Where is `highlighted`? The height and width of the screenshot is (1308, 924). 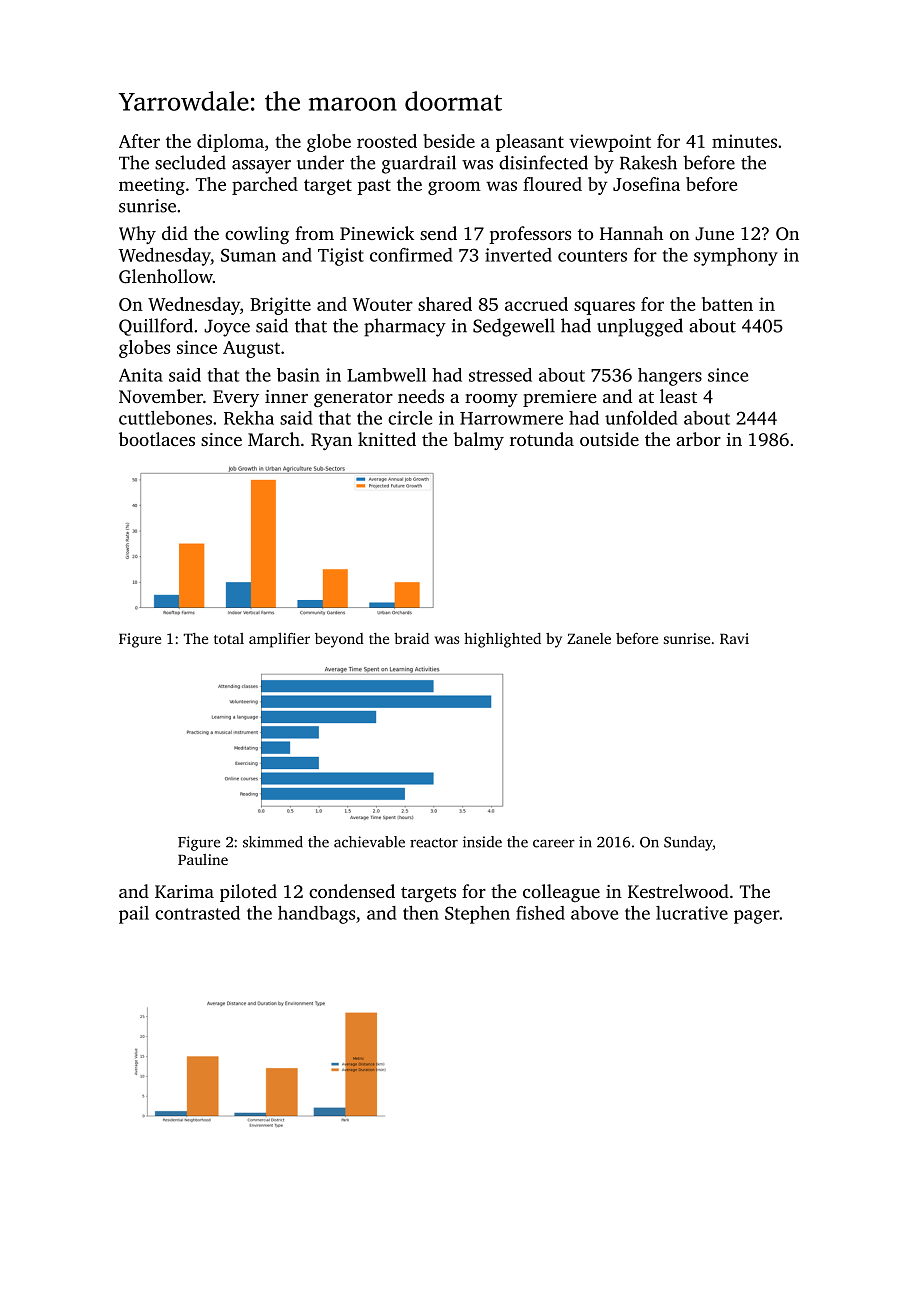 highlighted is located at coordinates (502, 640).
